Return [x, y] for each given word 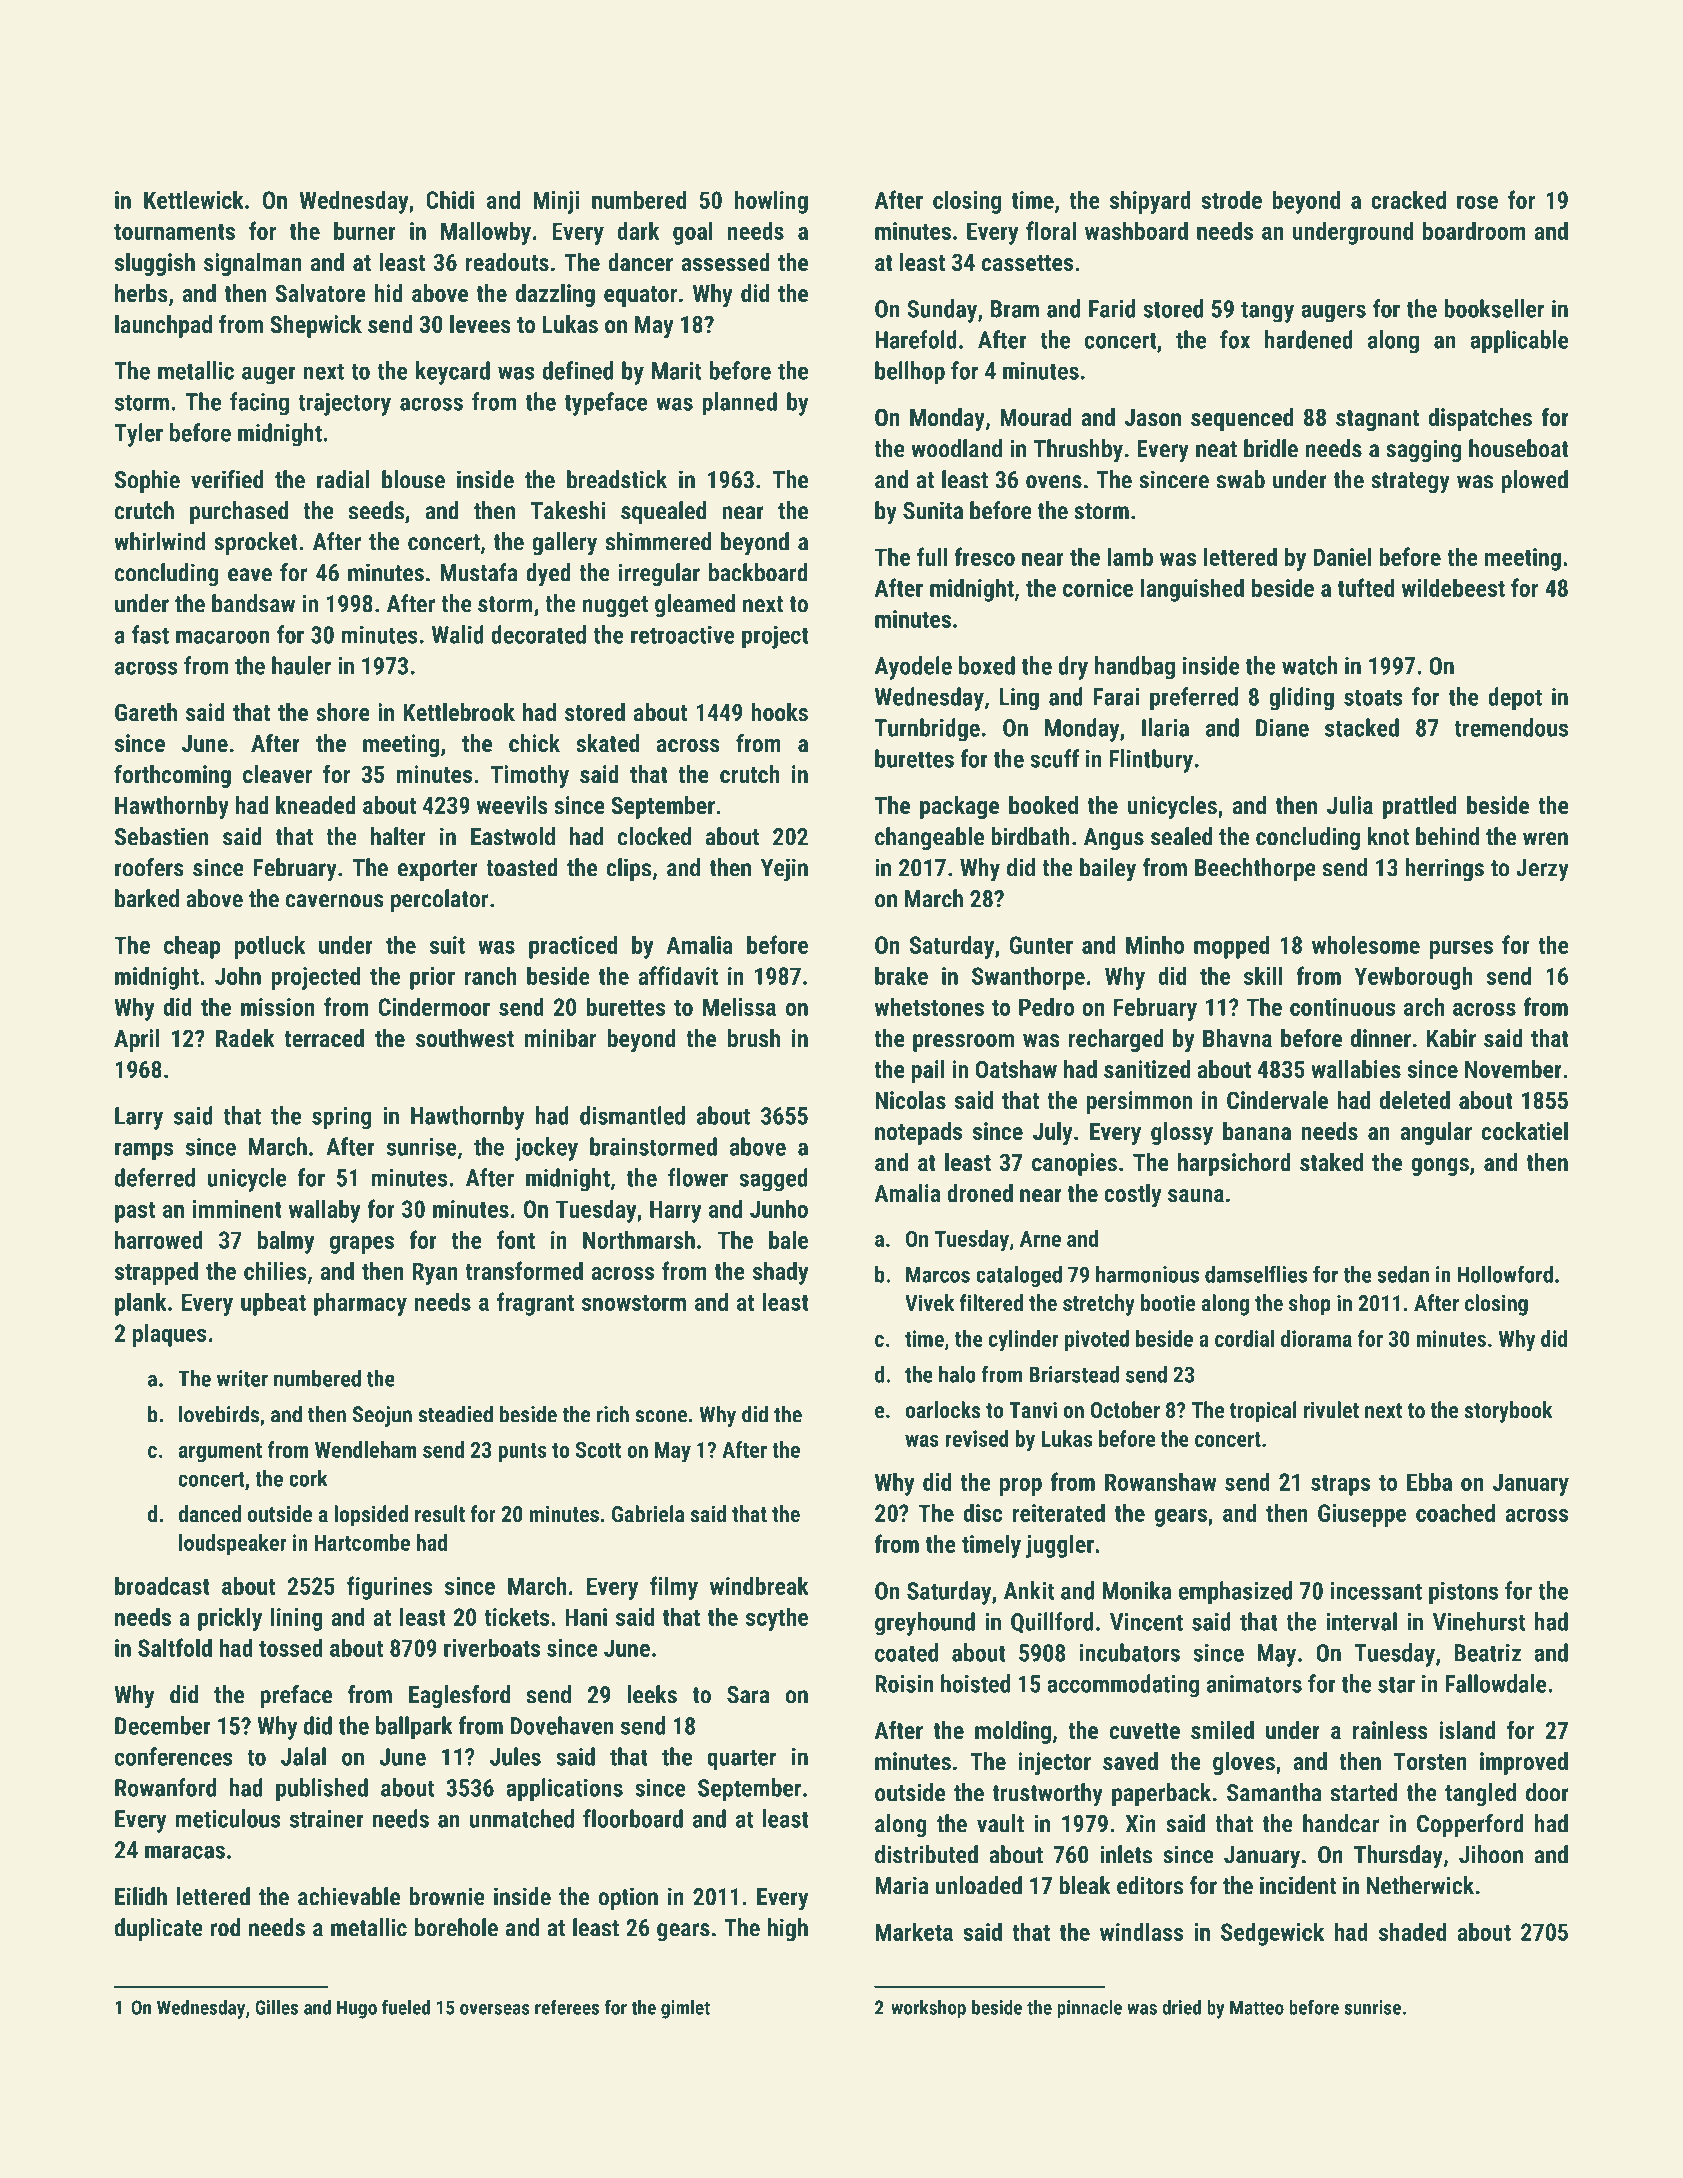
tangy [1267, 312]
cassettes [1027, 263]
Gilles [276, 2007]
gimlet [685, 2009]
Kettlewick [194, 199]
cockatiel [1525, 1131]
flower [698, 1177]
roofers [149, 867]
